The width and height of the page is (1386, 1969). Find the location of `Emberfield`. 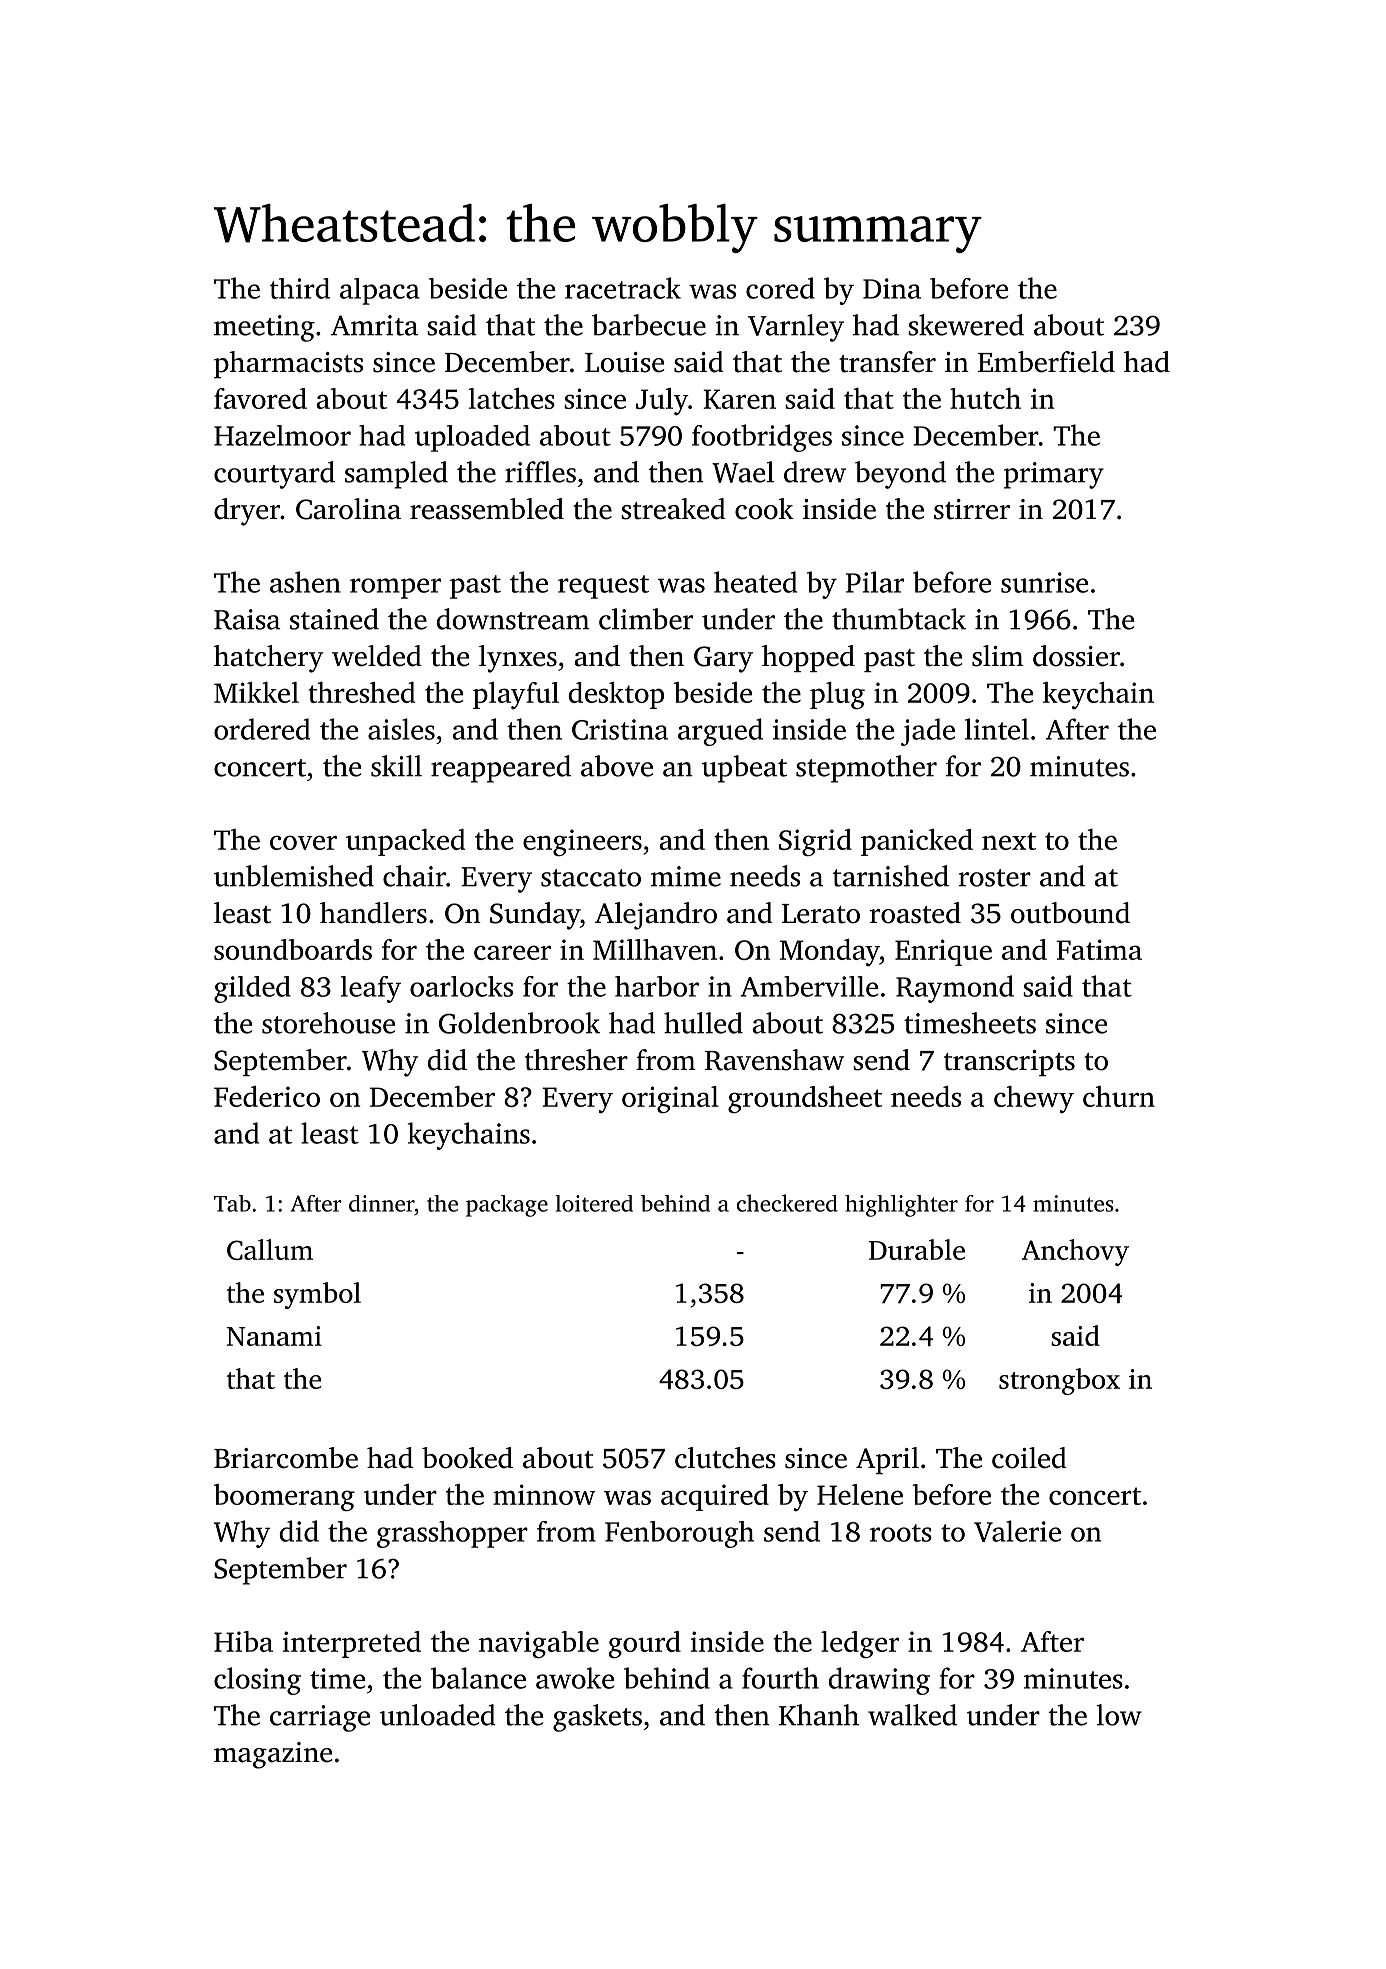

Emberfield is located at coordinates (1046, 362).
